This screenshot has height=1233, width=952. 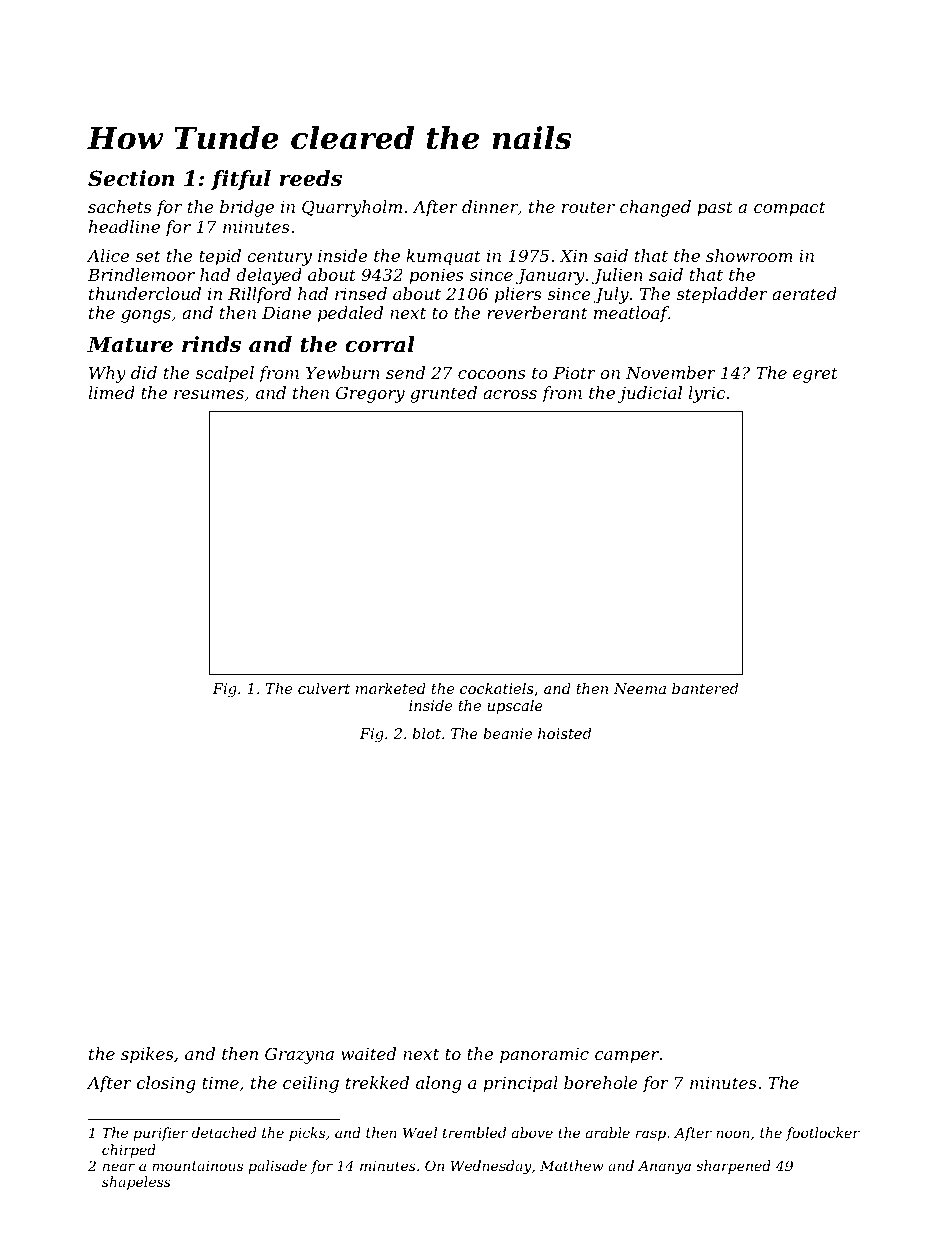 I want to click on resumes, so click(x=209, y=394).
